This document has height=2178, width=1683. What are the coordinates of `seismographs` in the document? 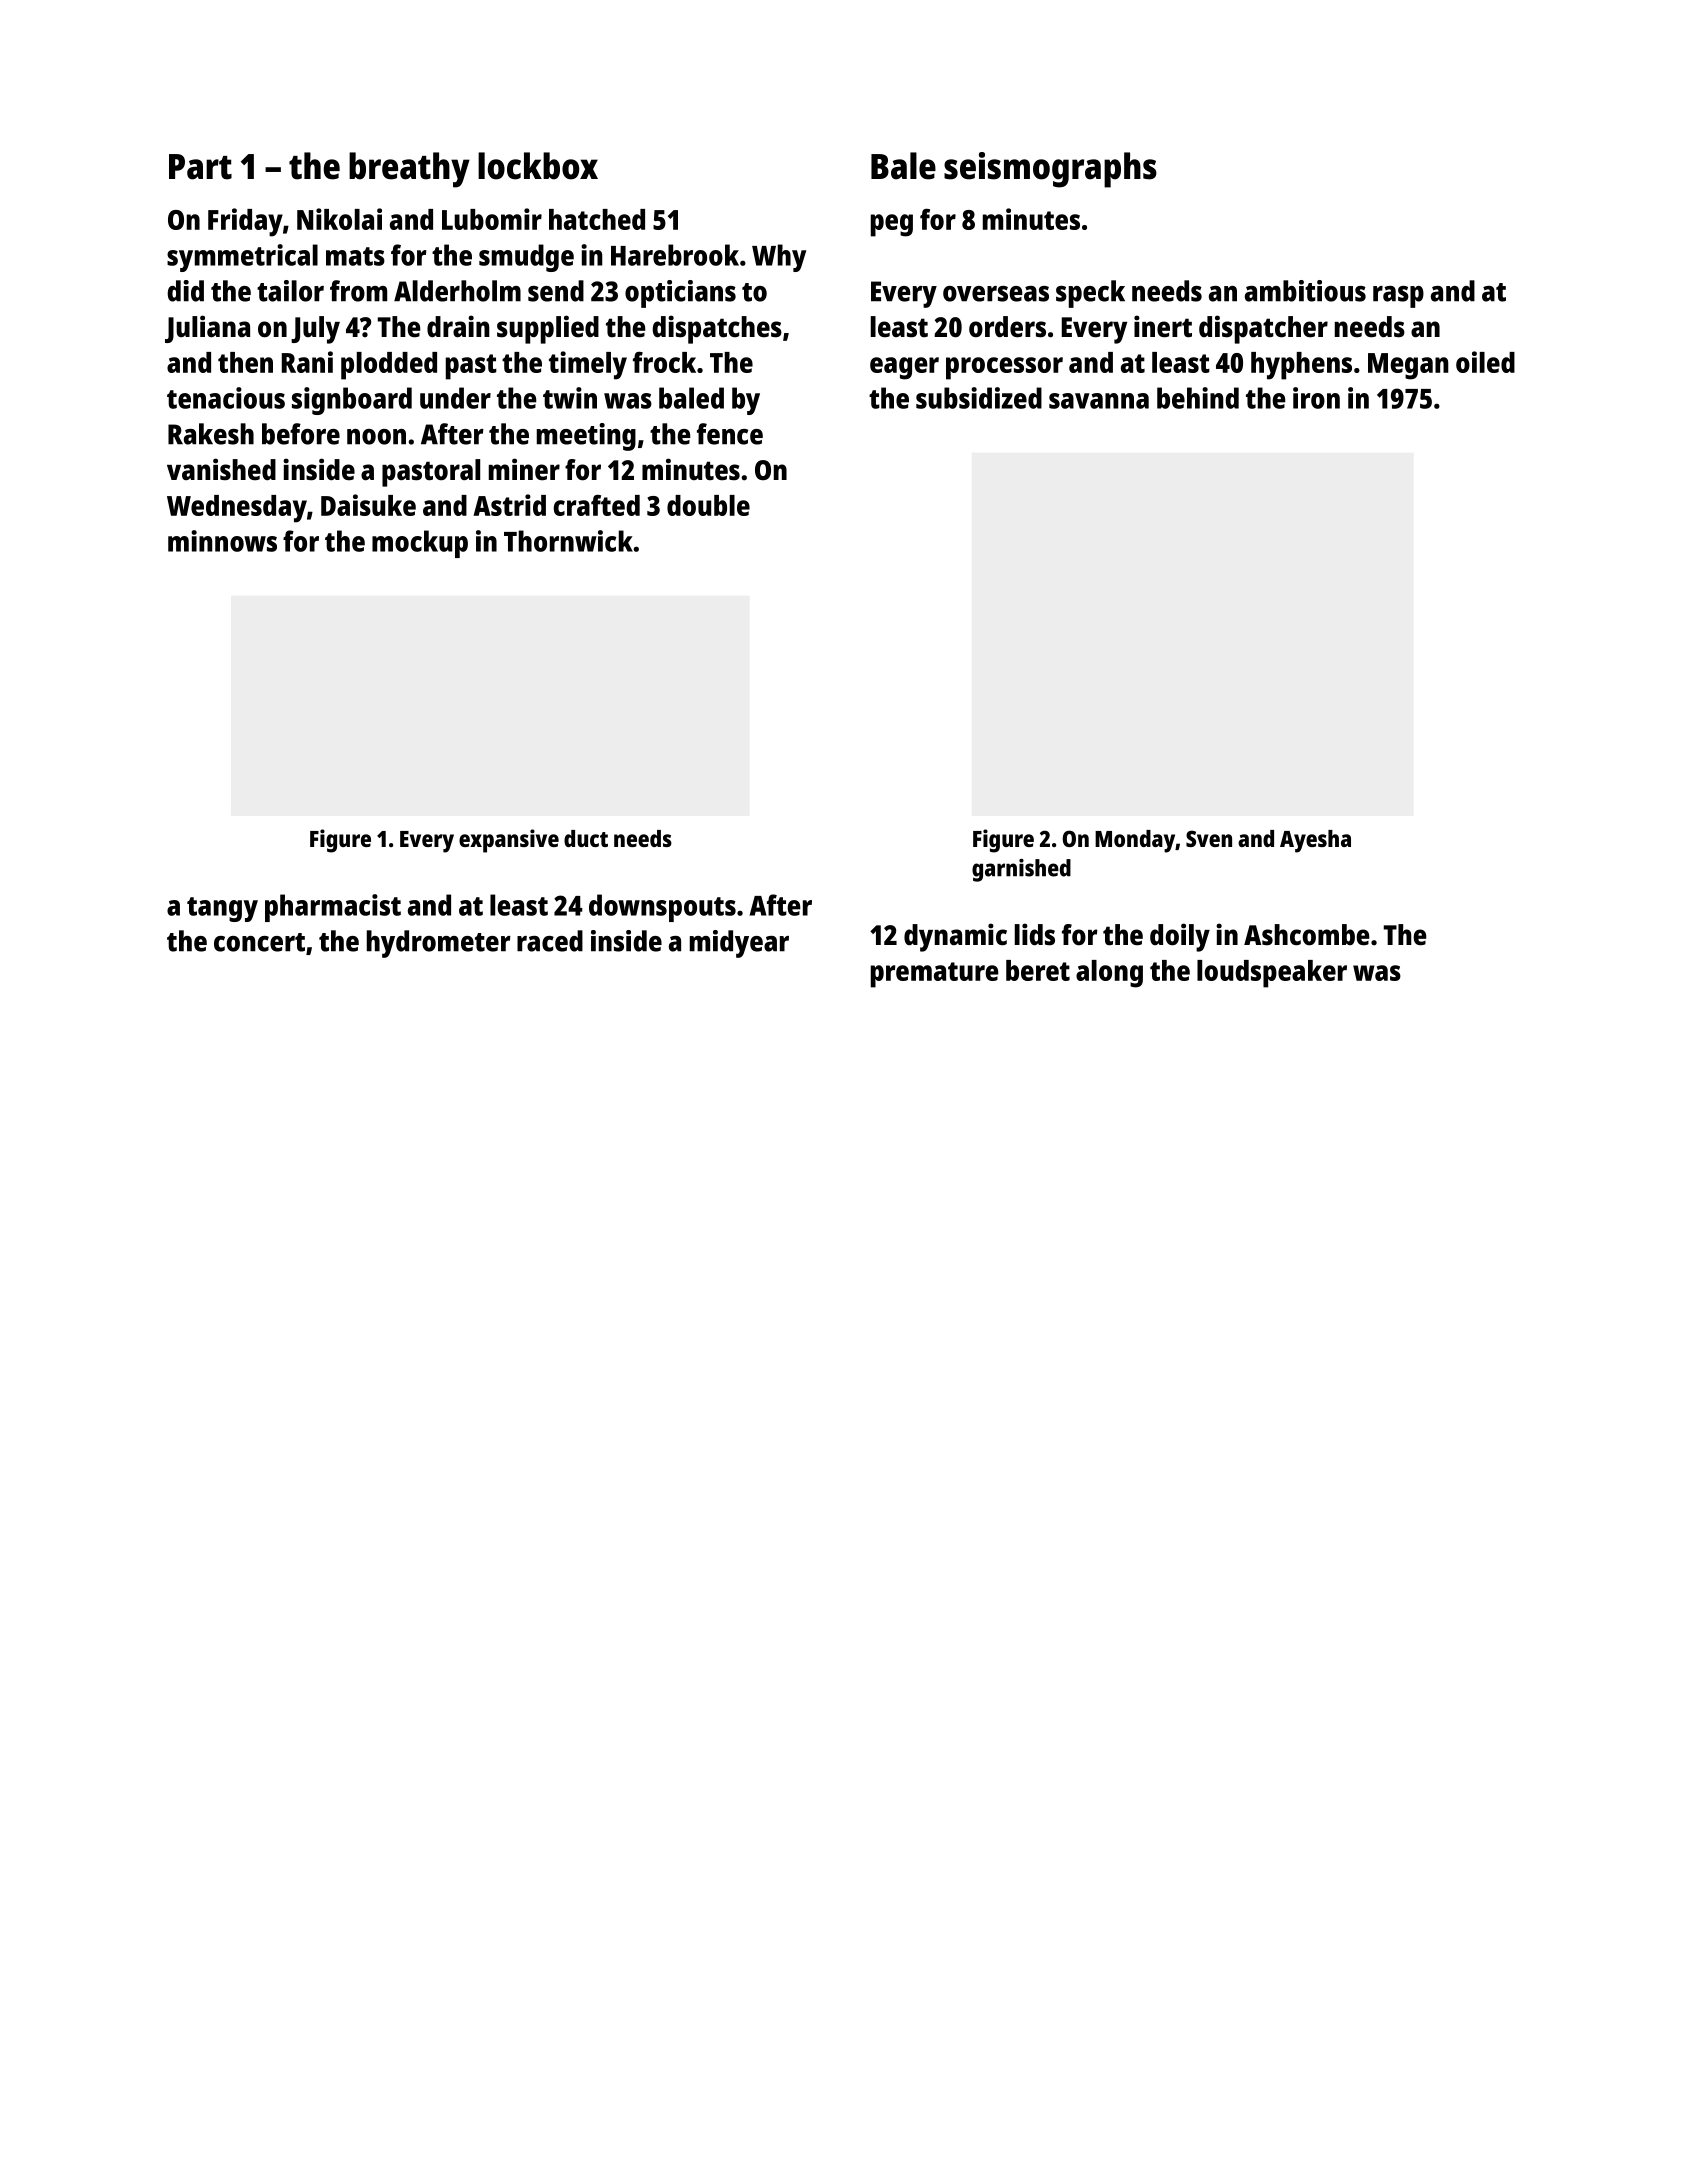 It's located at (1050, 170).
